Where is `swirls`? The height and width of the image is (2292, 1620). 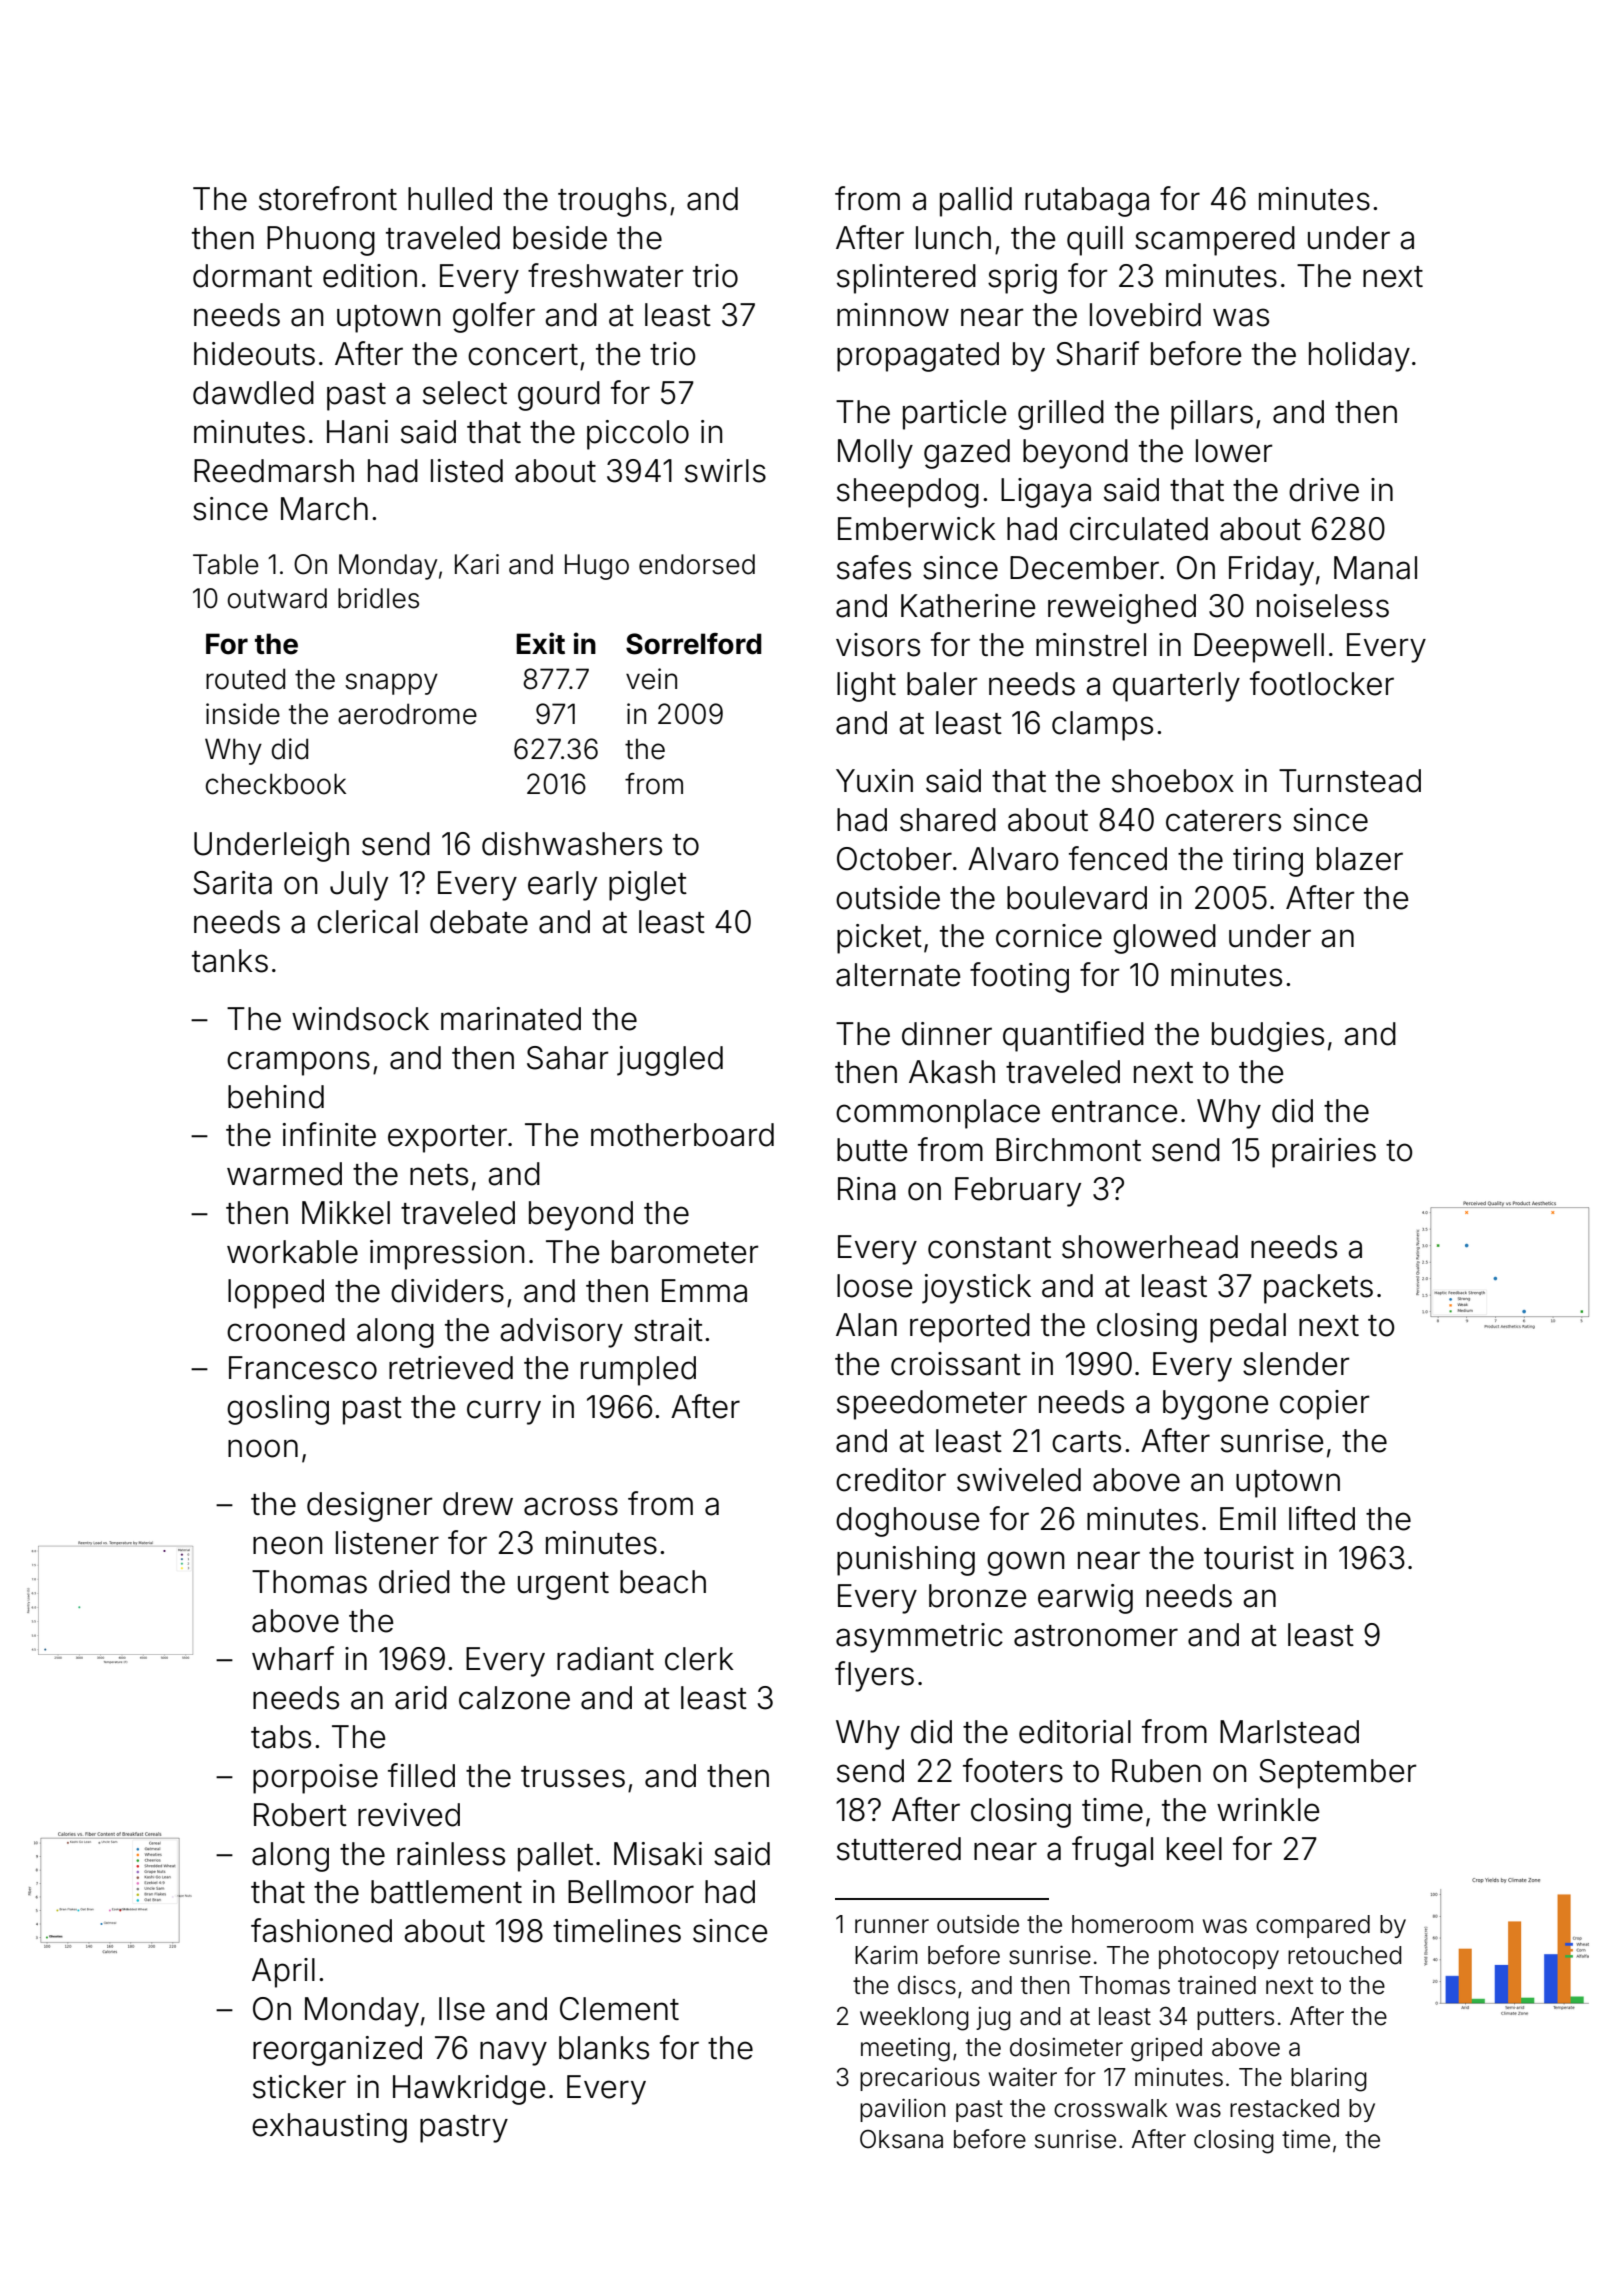 swirls is located at coordinates (725, 471).
